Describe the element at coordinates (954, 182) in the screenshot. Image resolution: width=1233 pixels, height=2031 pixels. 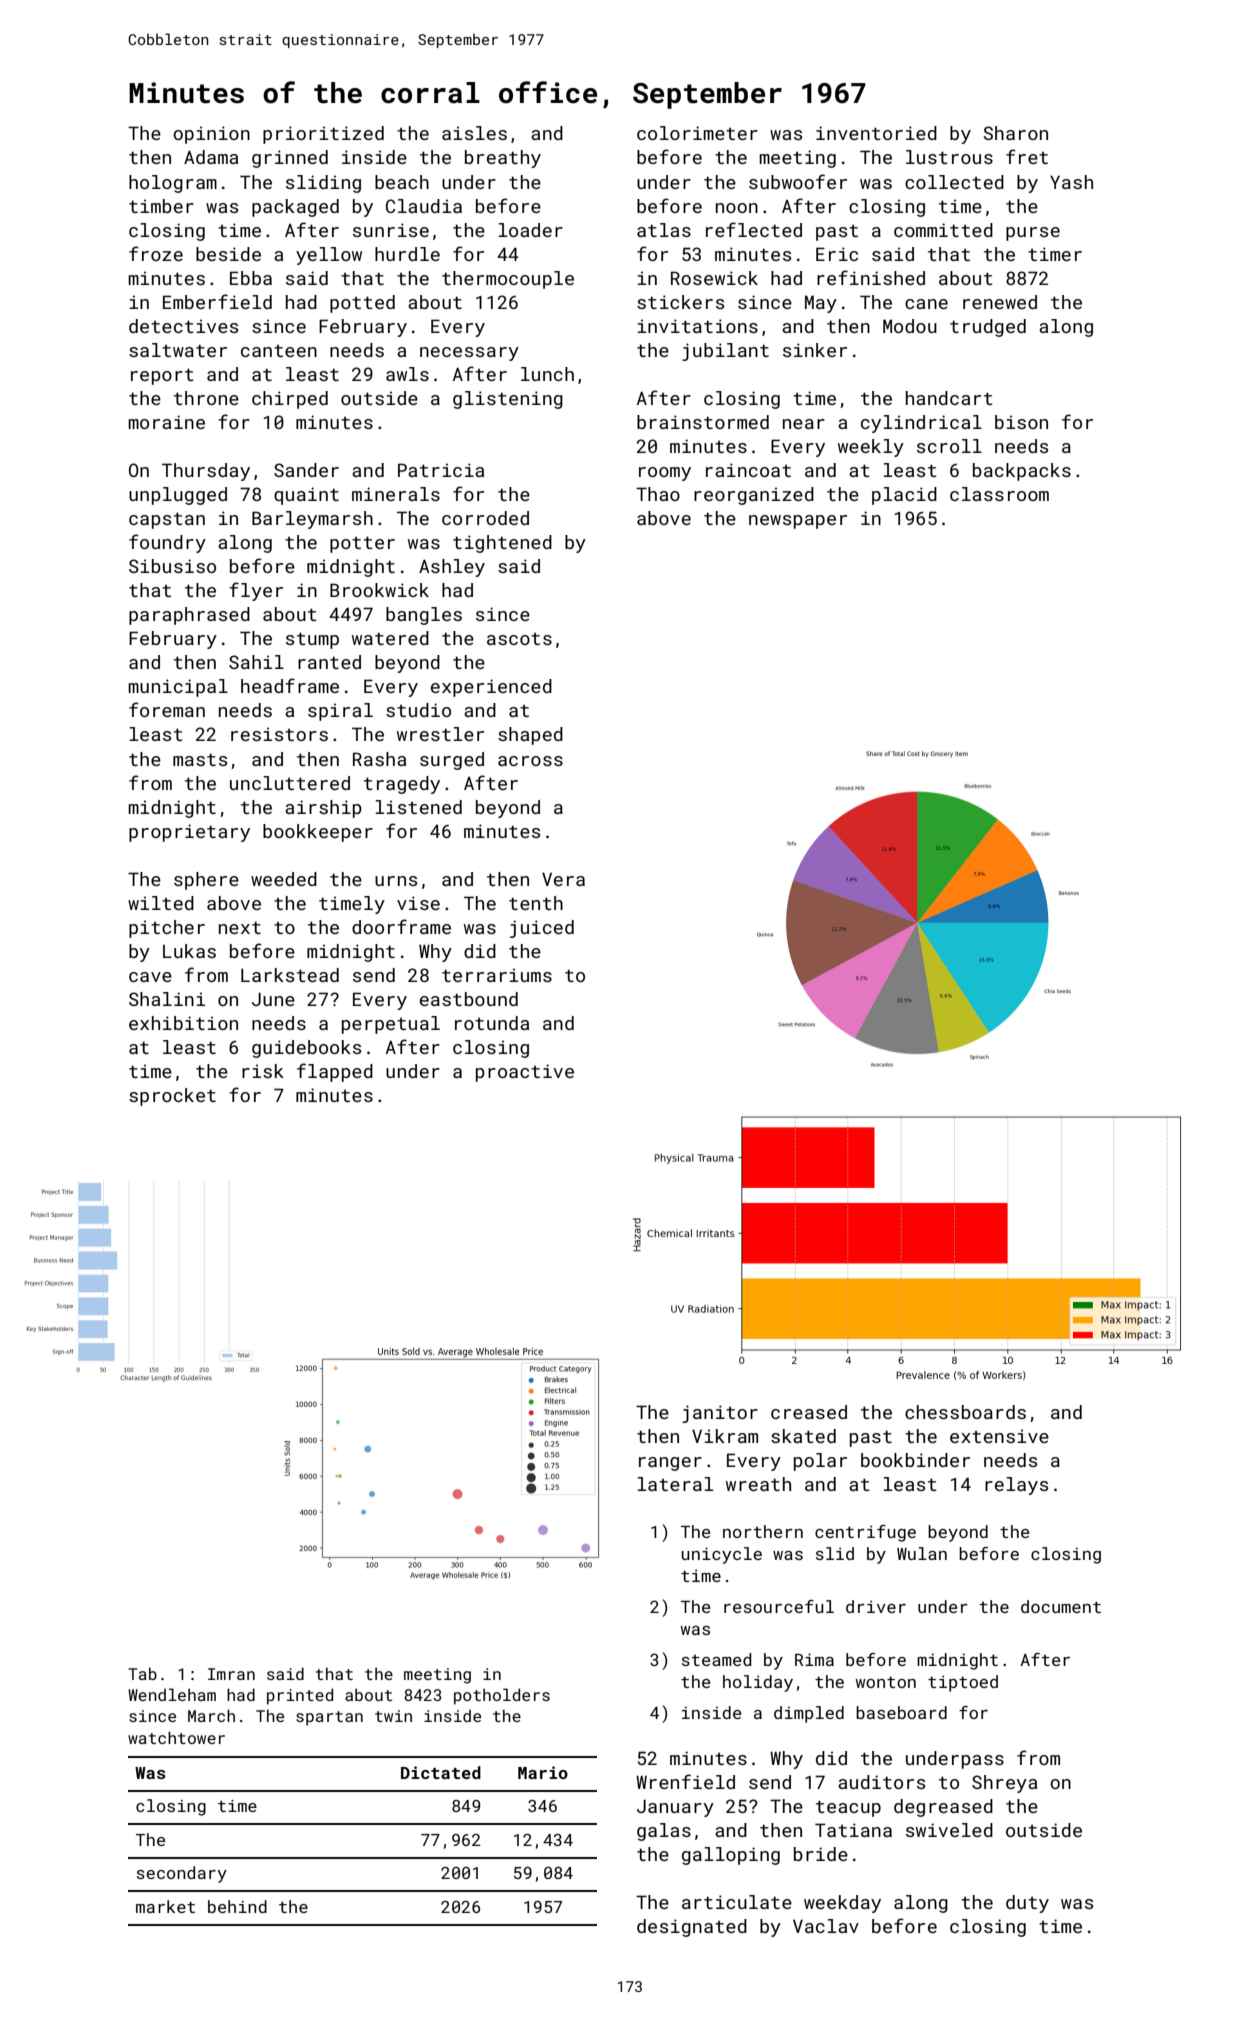
I see `collected` at that location.
